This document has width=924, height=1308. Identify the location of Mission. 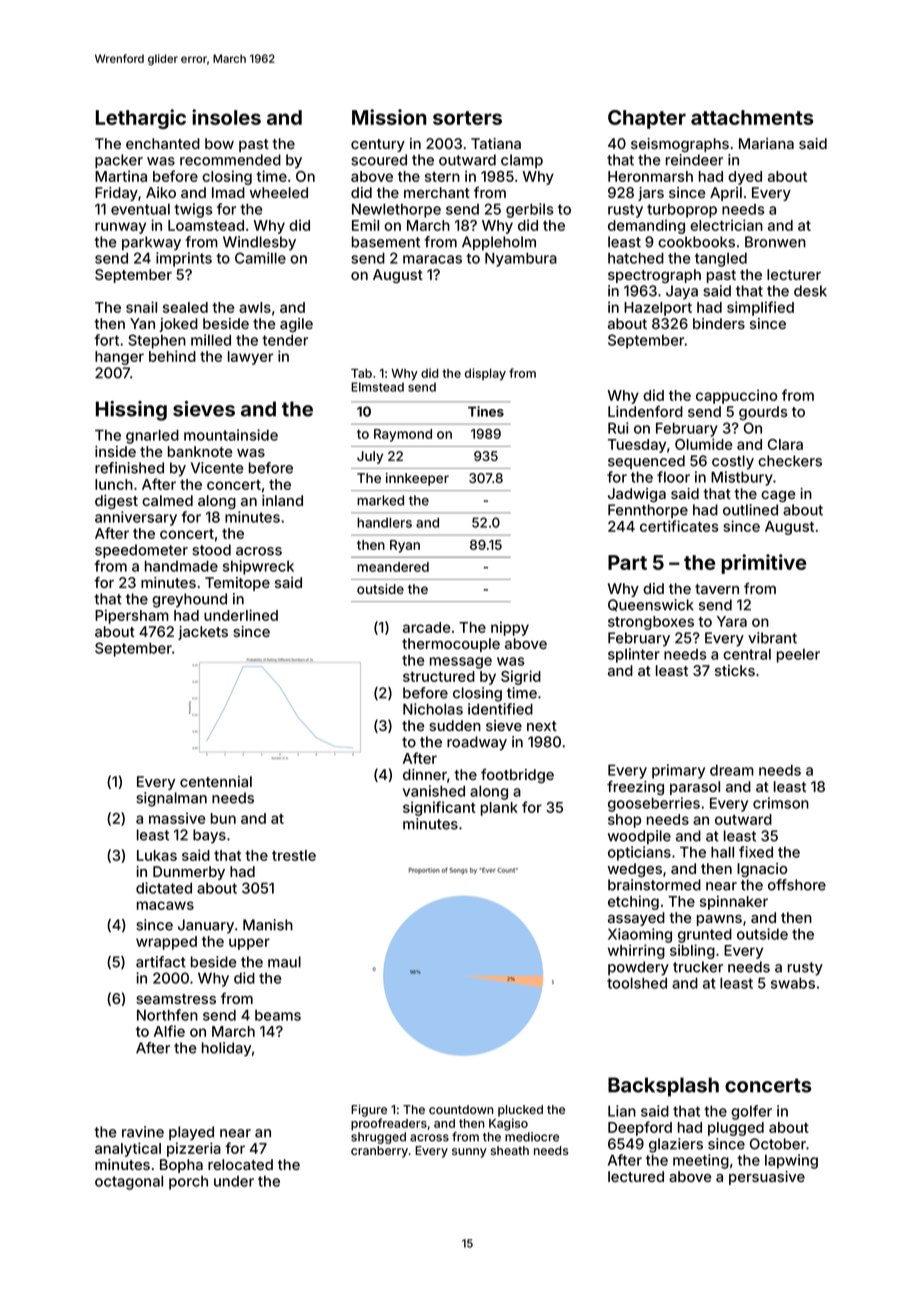
(389, 117).
